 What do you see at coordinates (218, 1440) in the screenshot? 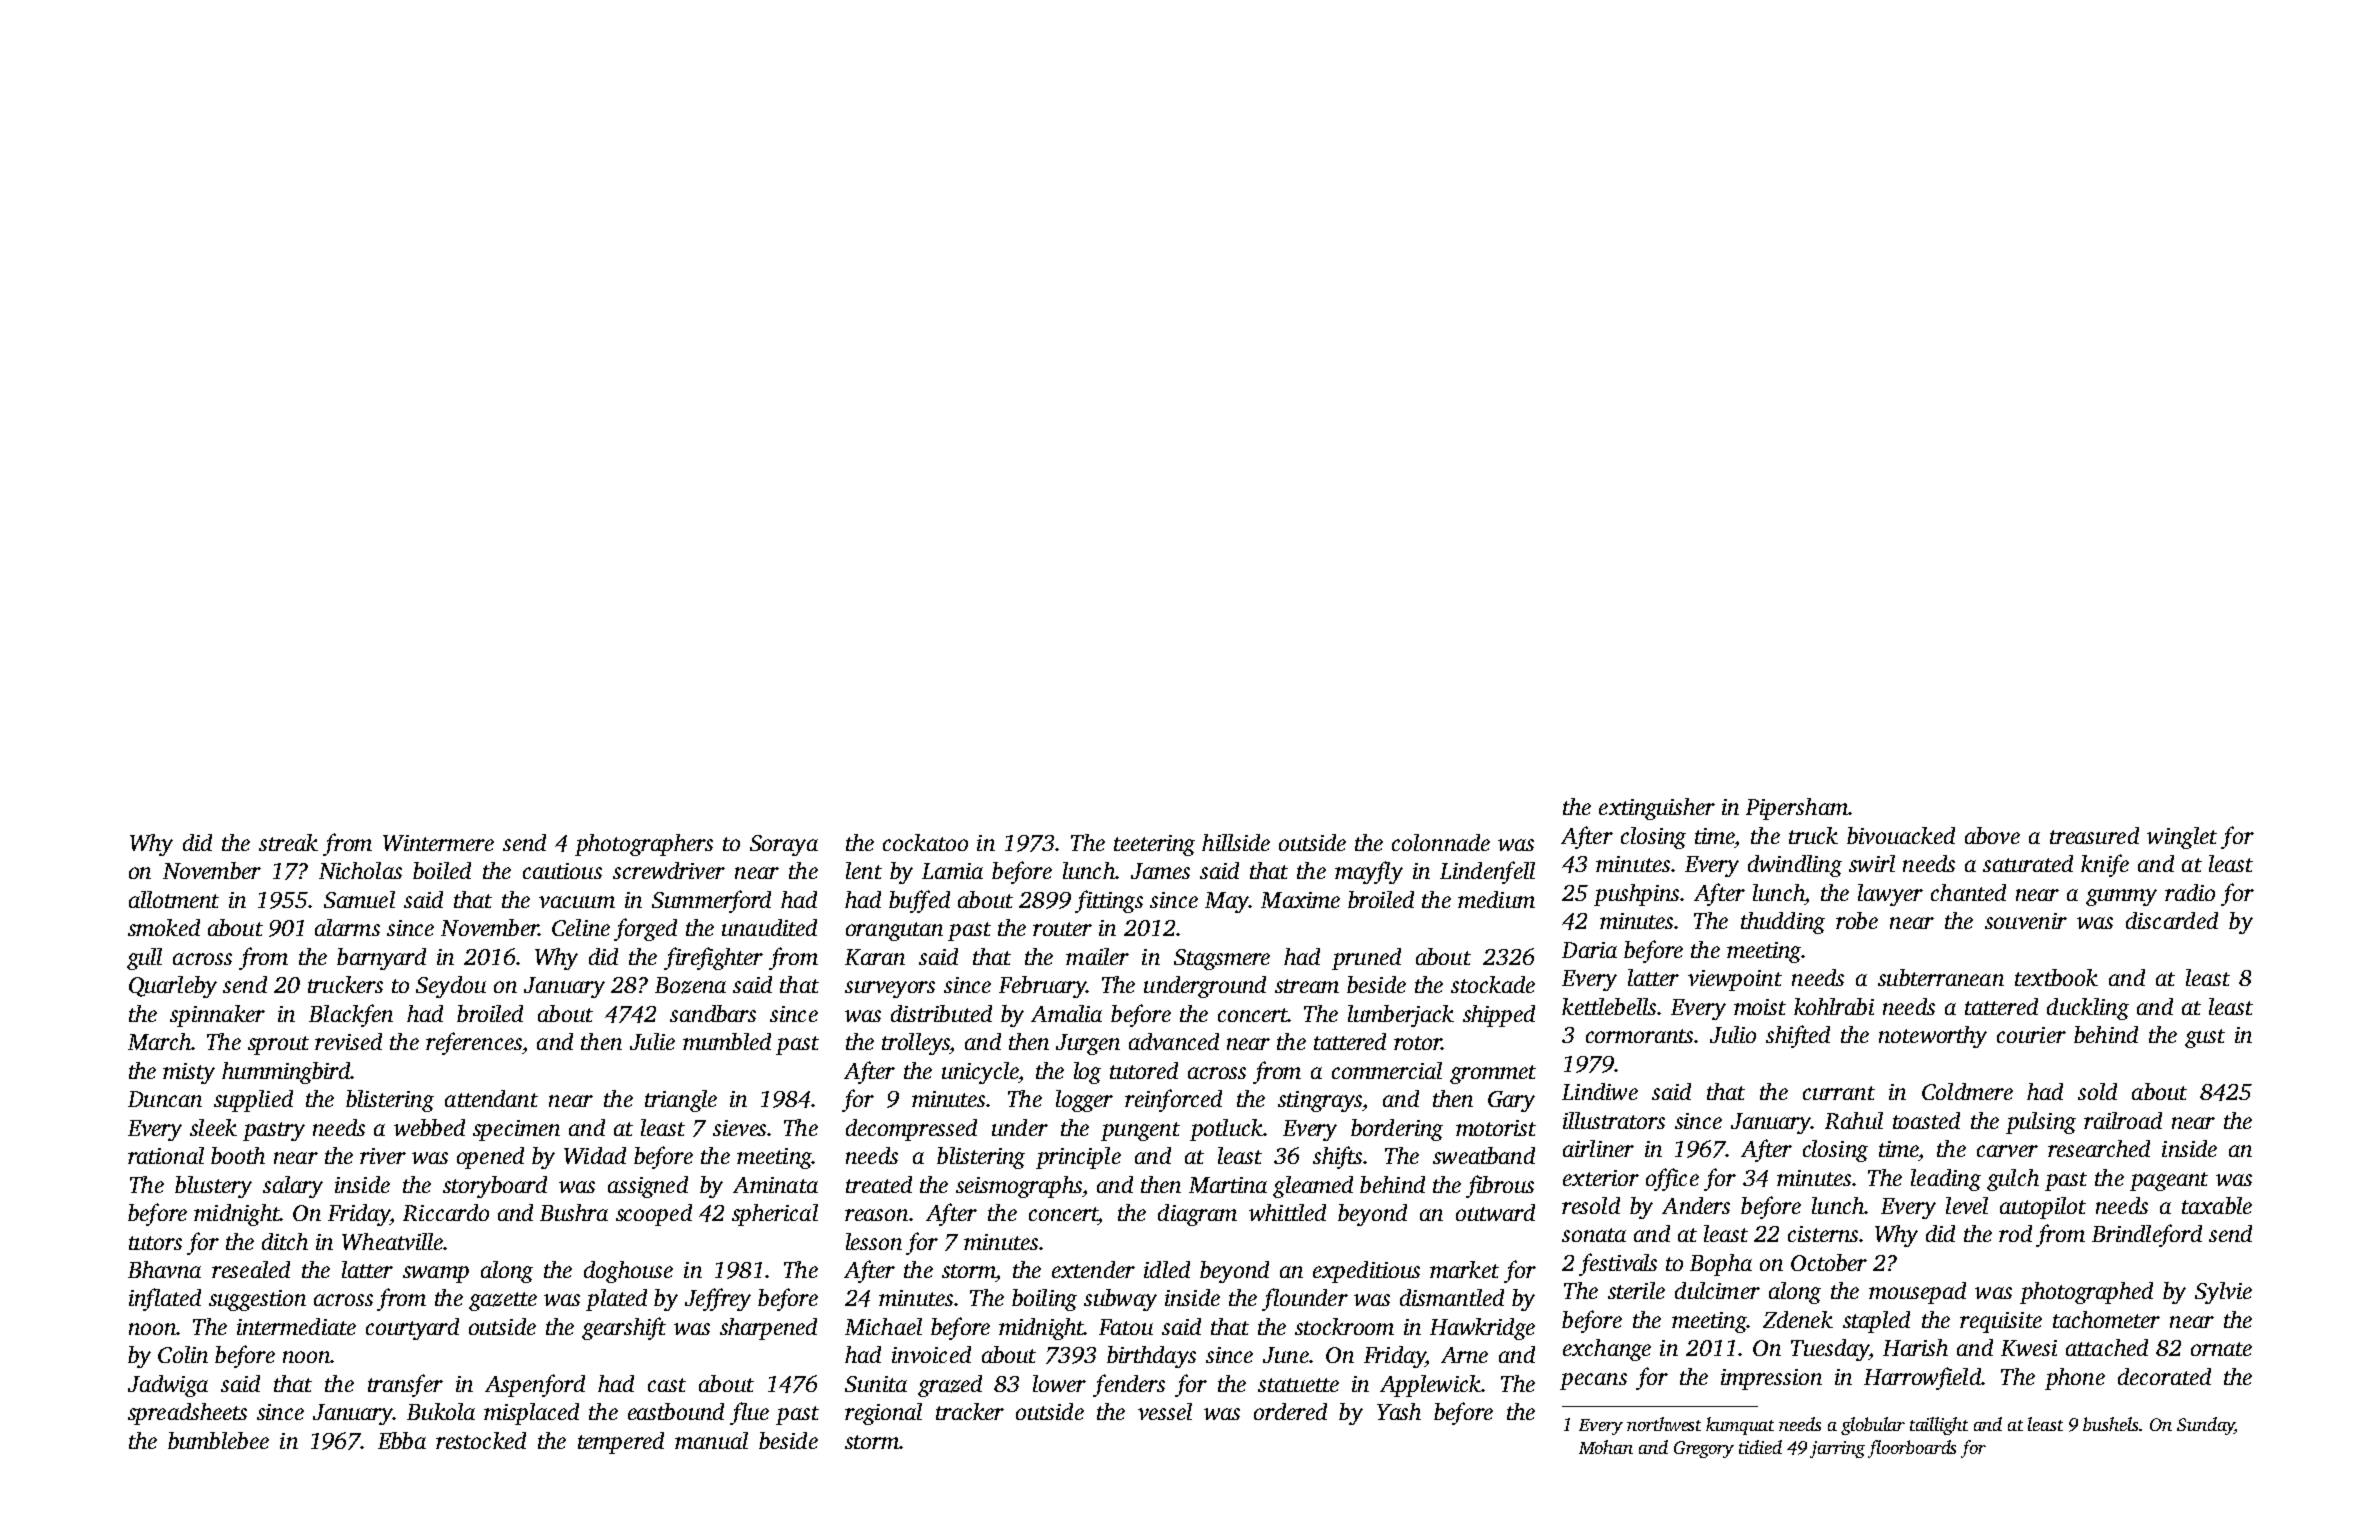
I see `bumblebee` at bounding box center [218, 1440].
